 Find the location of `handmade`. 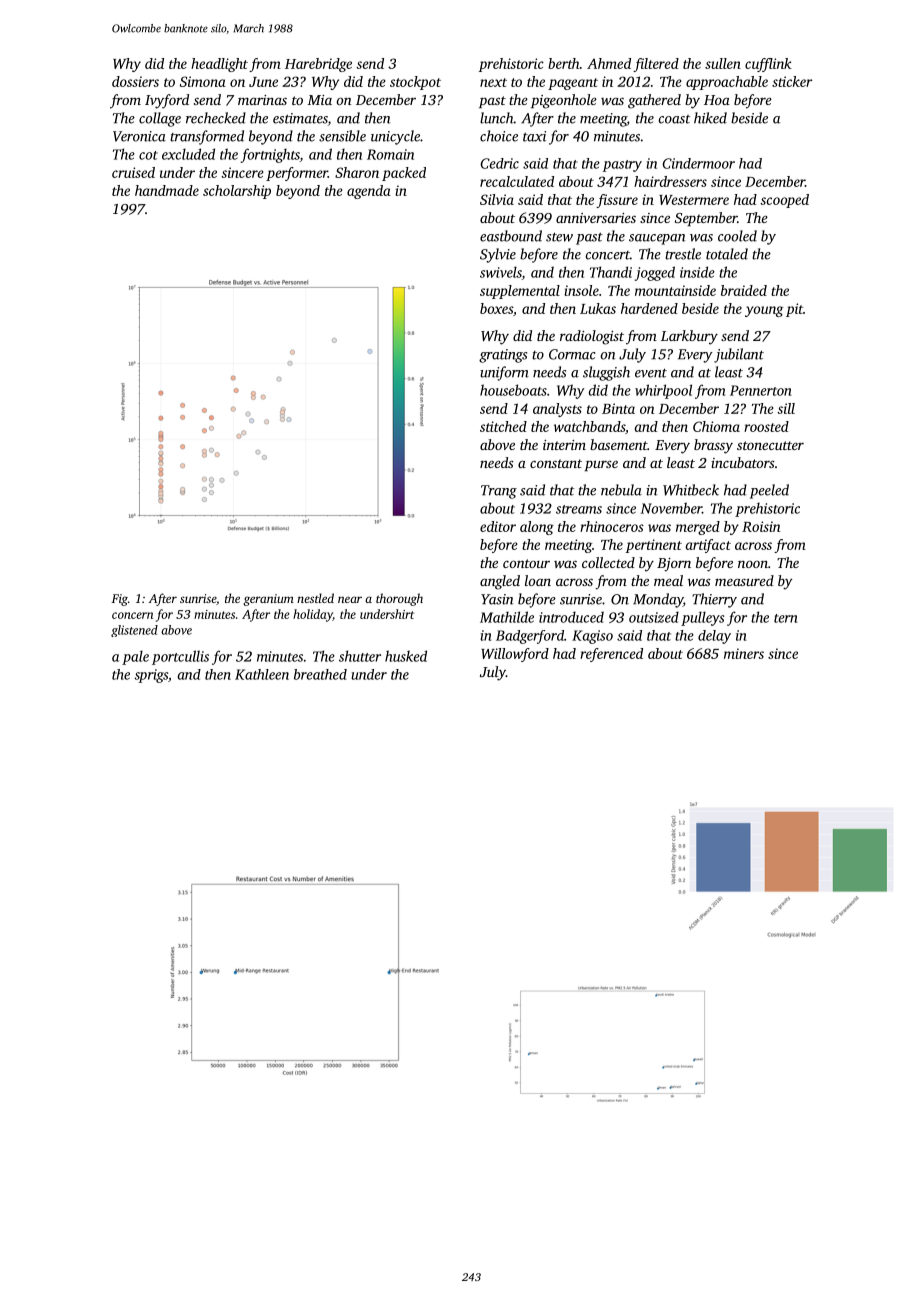

handmade is located at coordinates (167, 190).
